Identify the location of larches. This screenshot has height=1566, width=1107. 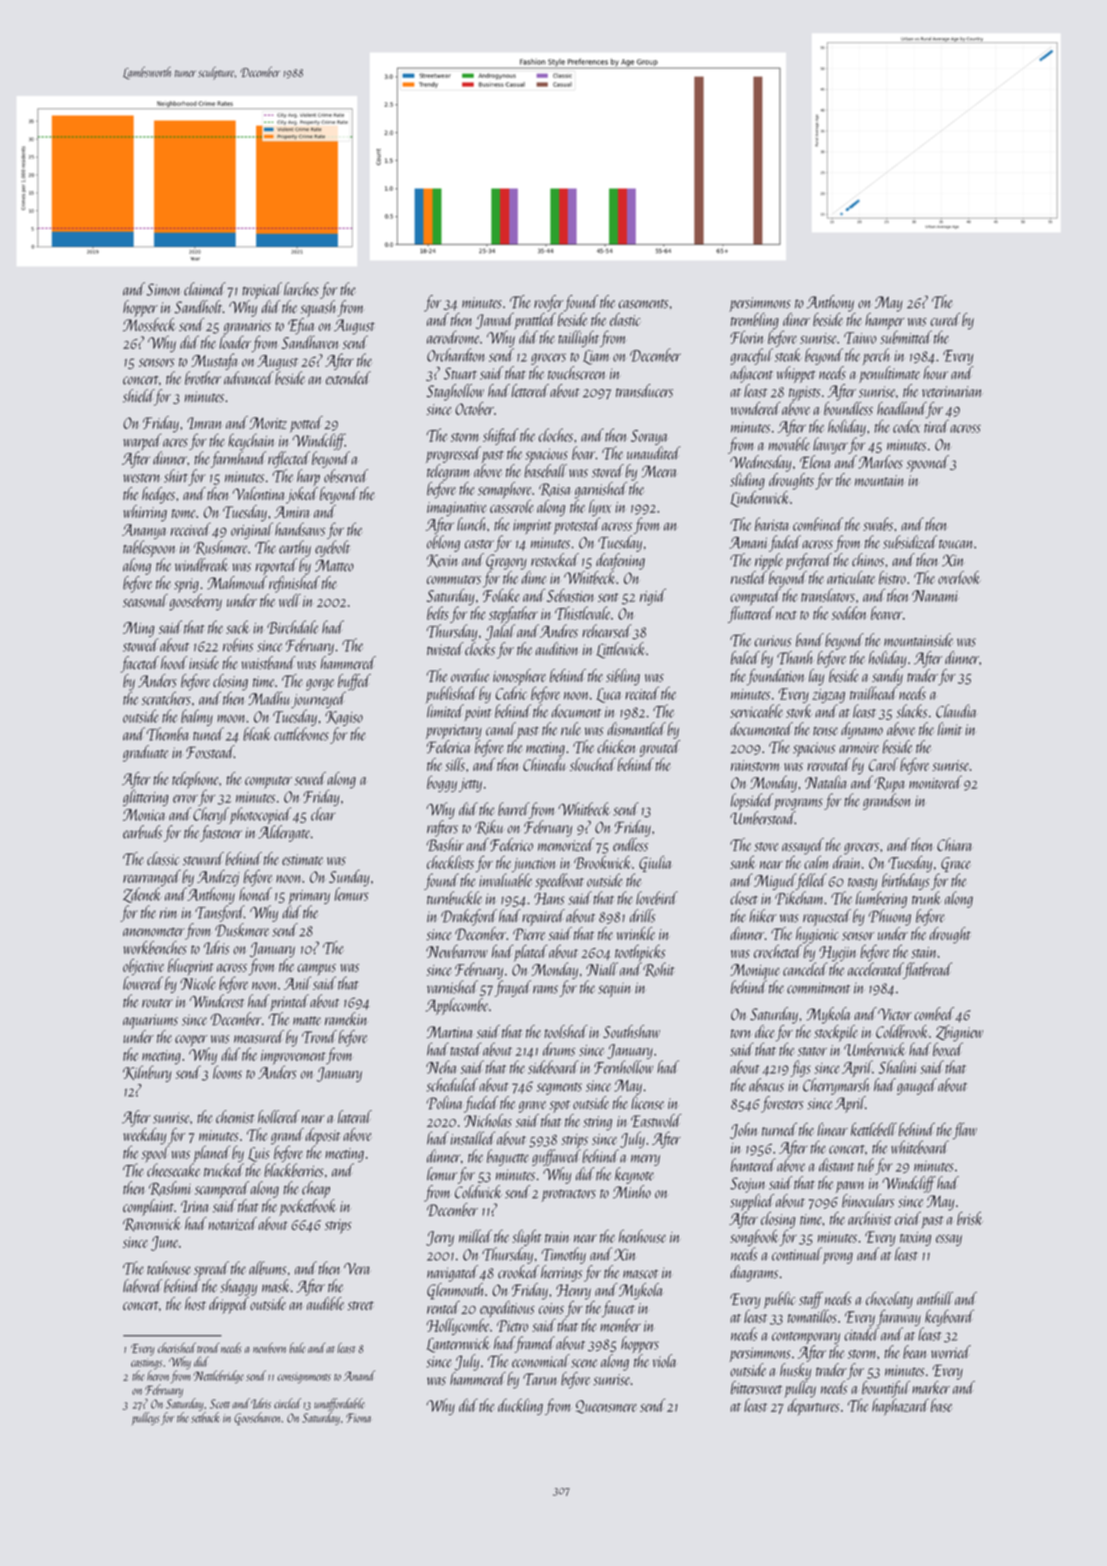
(301, 289).
